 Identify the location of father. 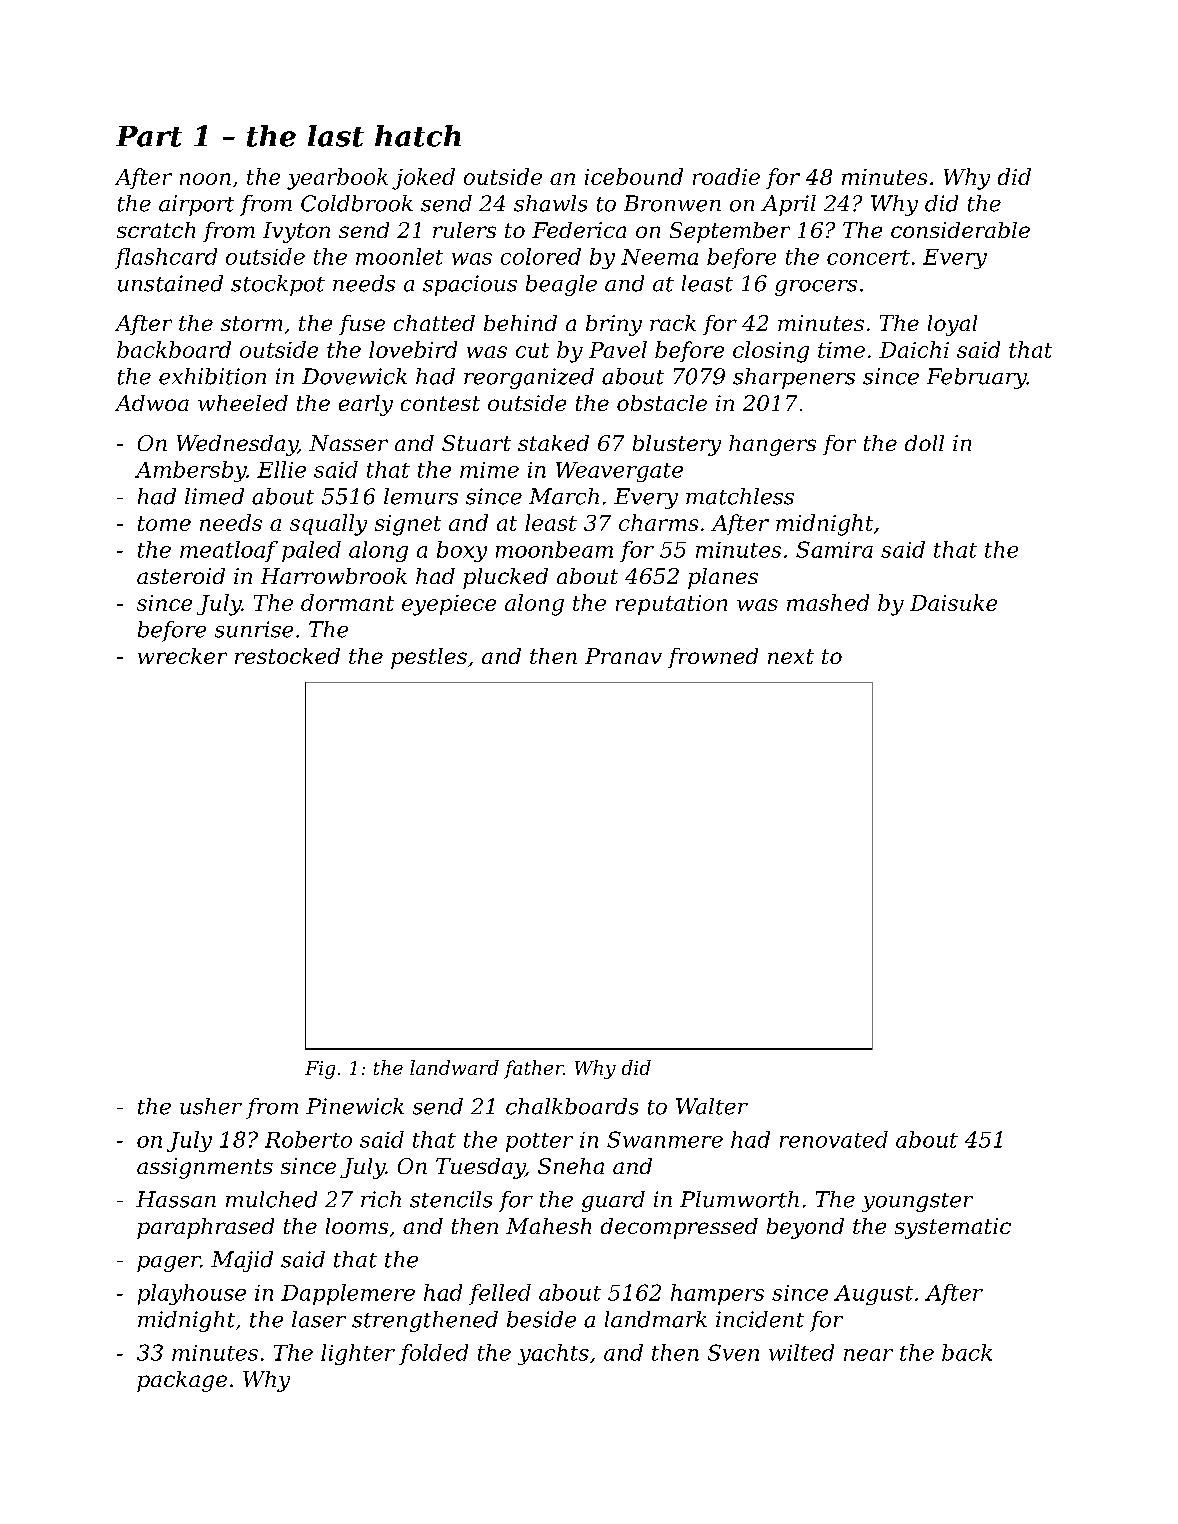
(534, 1069).
